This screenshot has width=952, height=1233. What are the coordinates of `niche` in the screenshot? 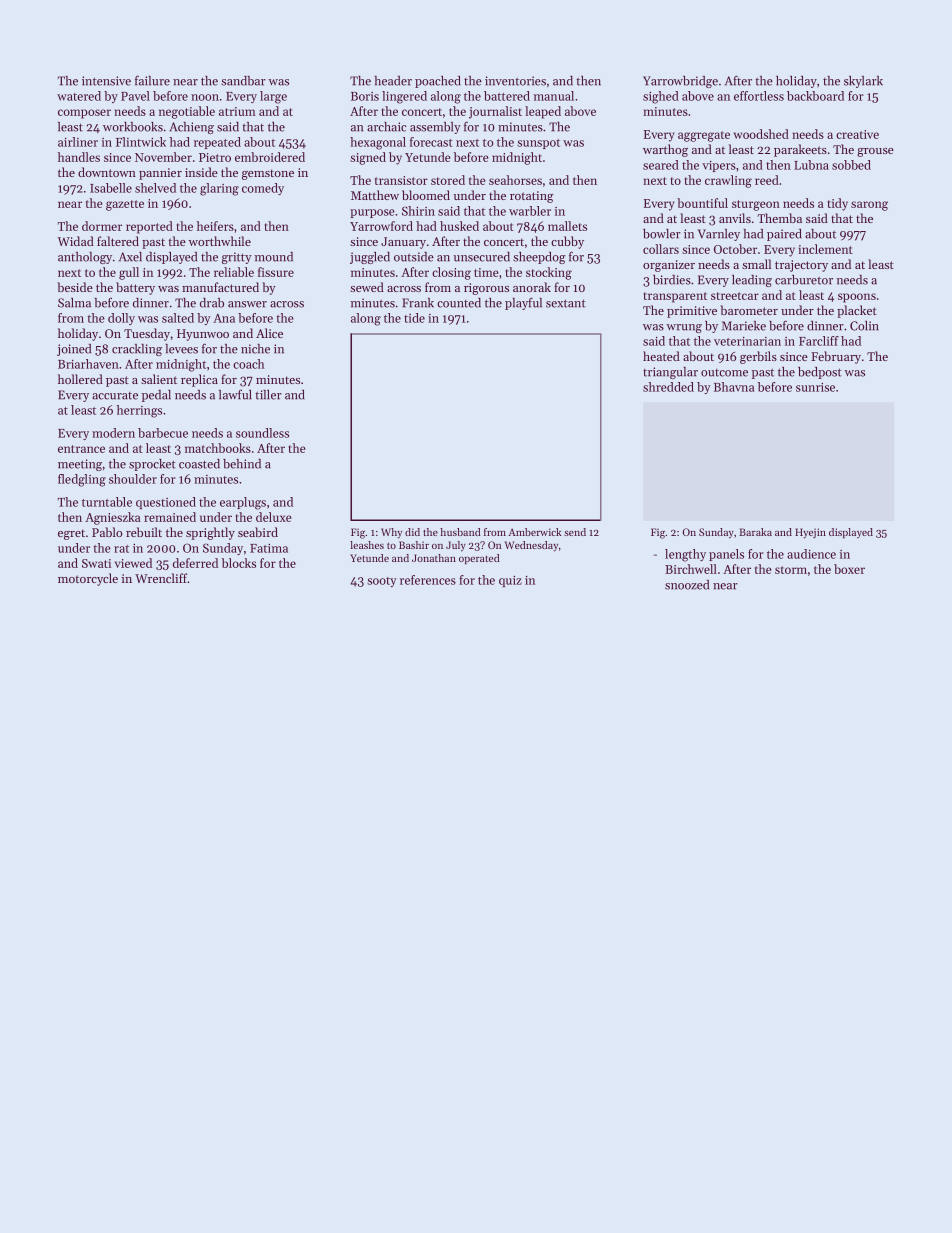 It's located at (255, 349).
